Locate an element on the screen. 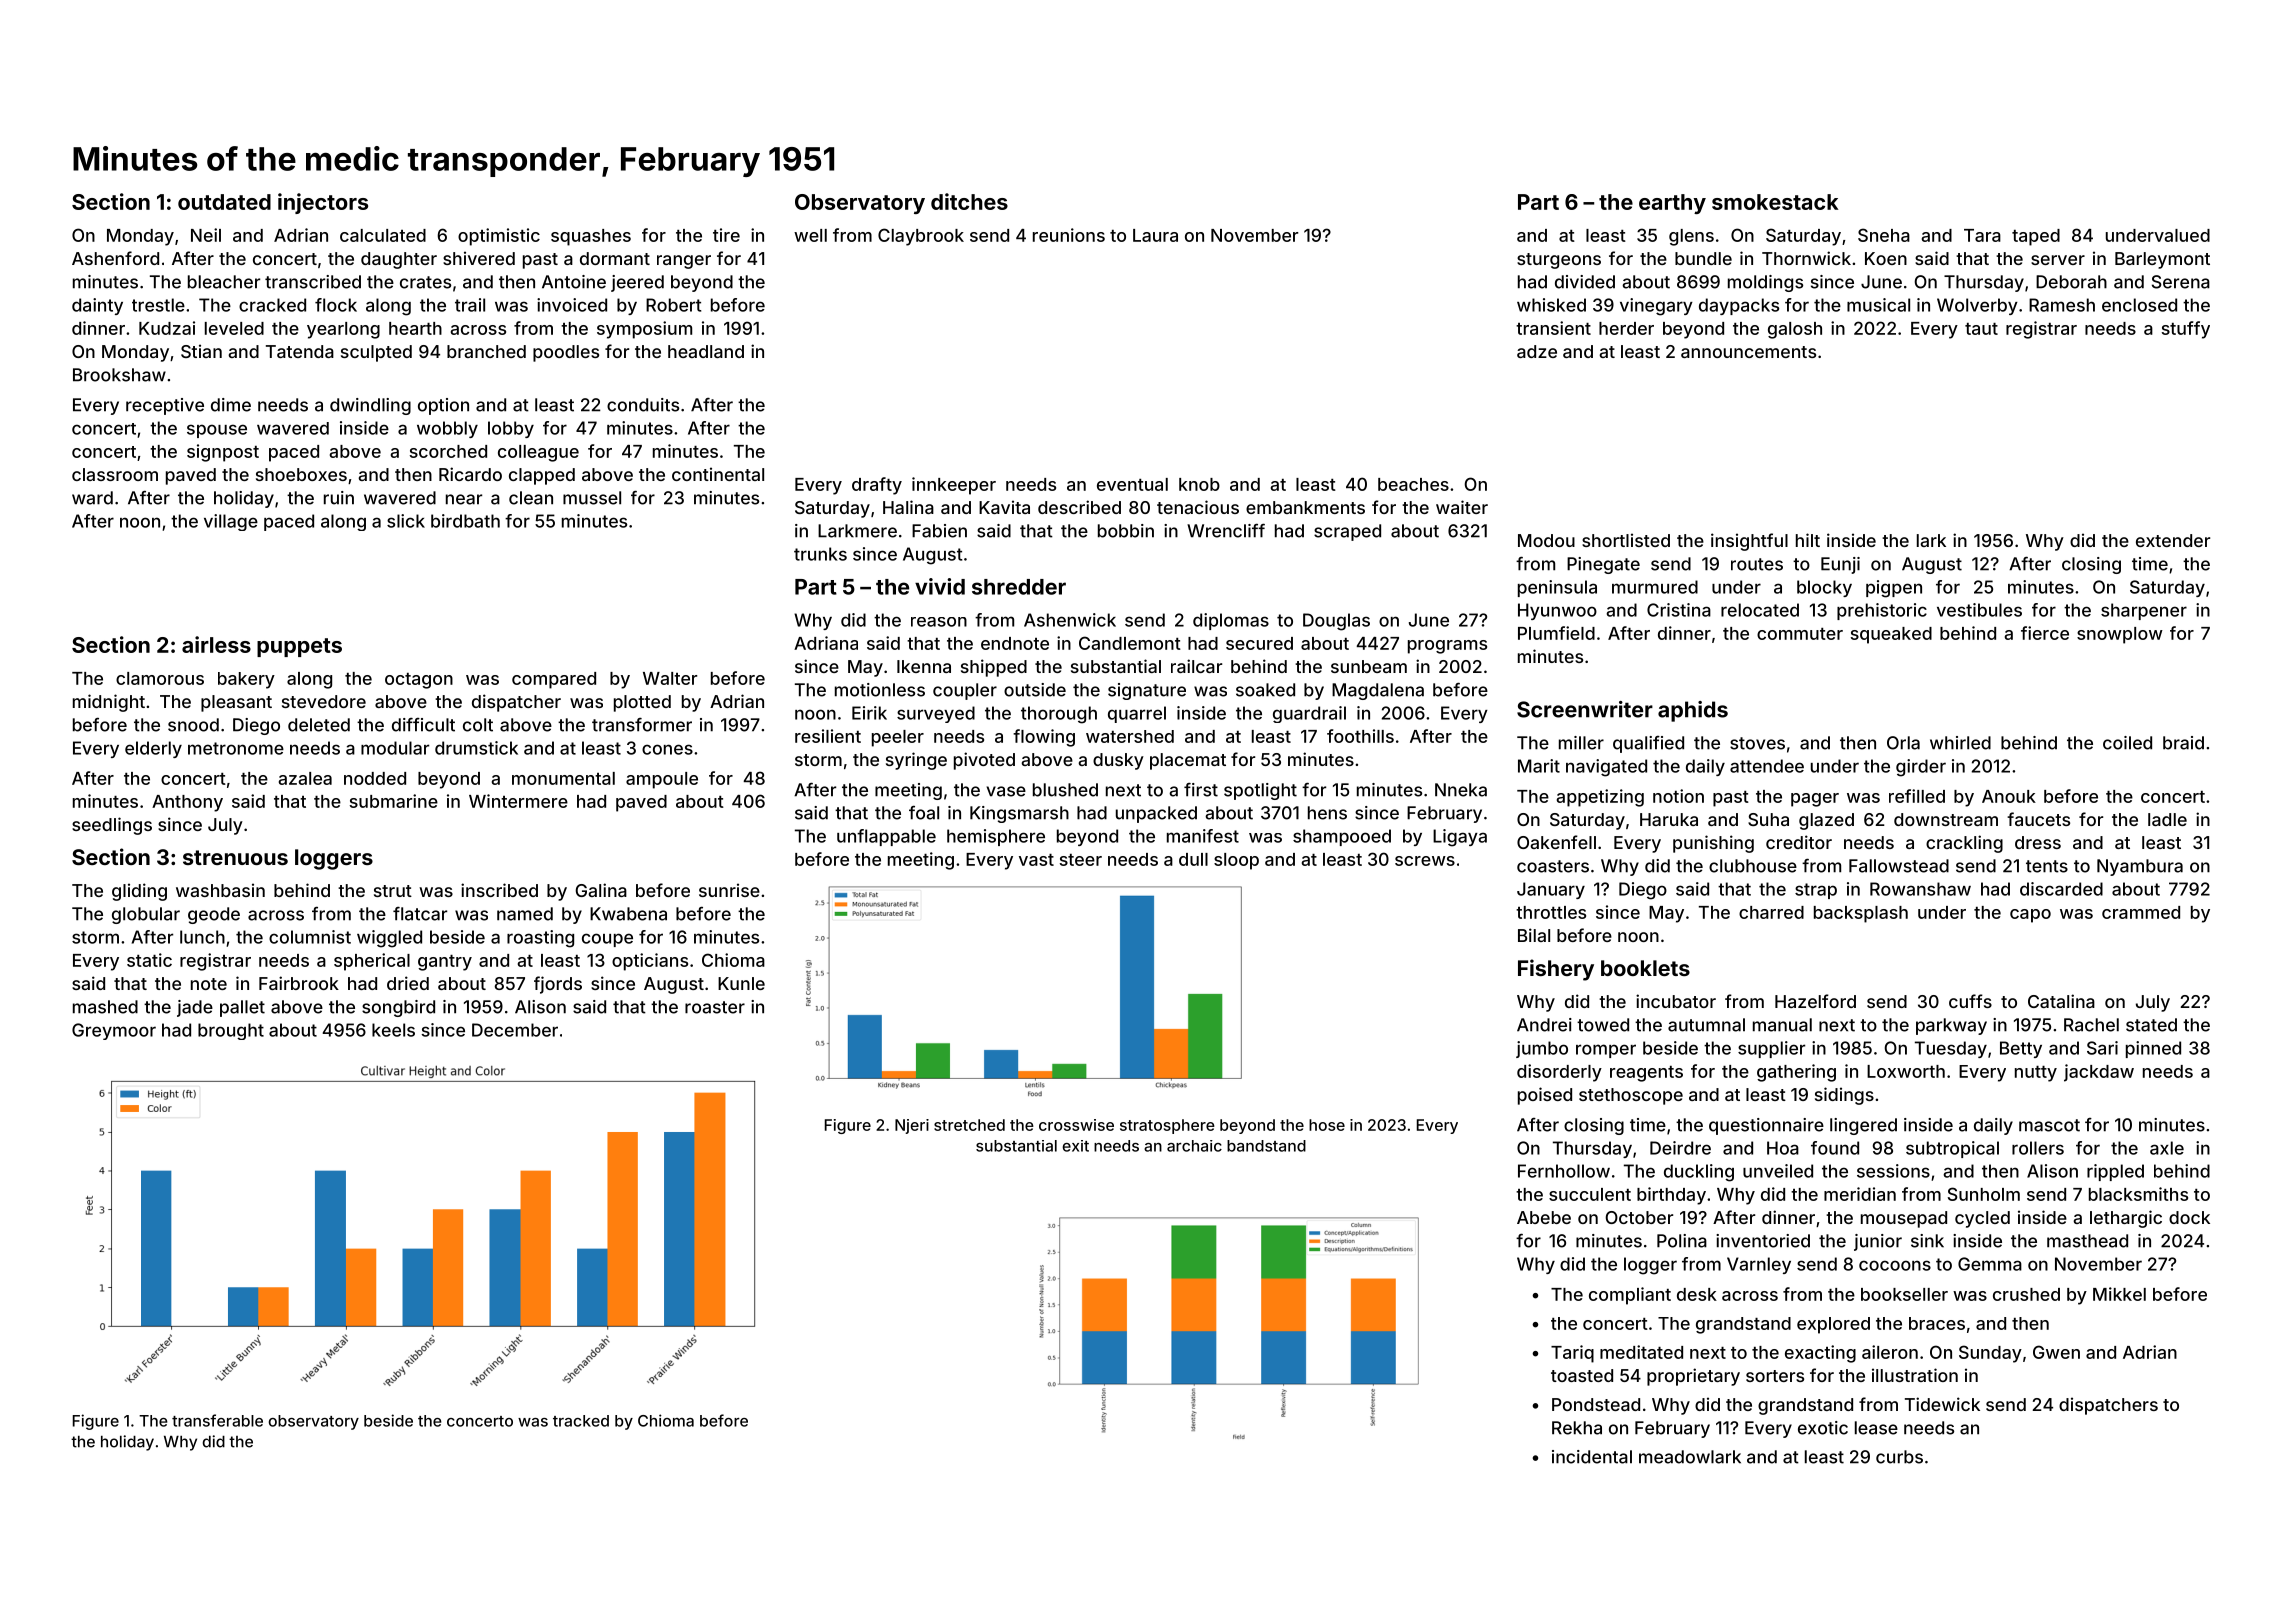  Koen is located at coordinates (1886, 258).
